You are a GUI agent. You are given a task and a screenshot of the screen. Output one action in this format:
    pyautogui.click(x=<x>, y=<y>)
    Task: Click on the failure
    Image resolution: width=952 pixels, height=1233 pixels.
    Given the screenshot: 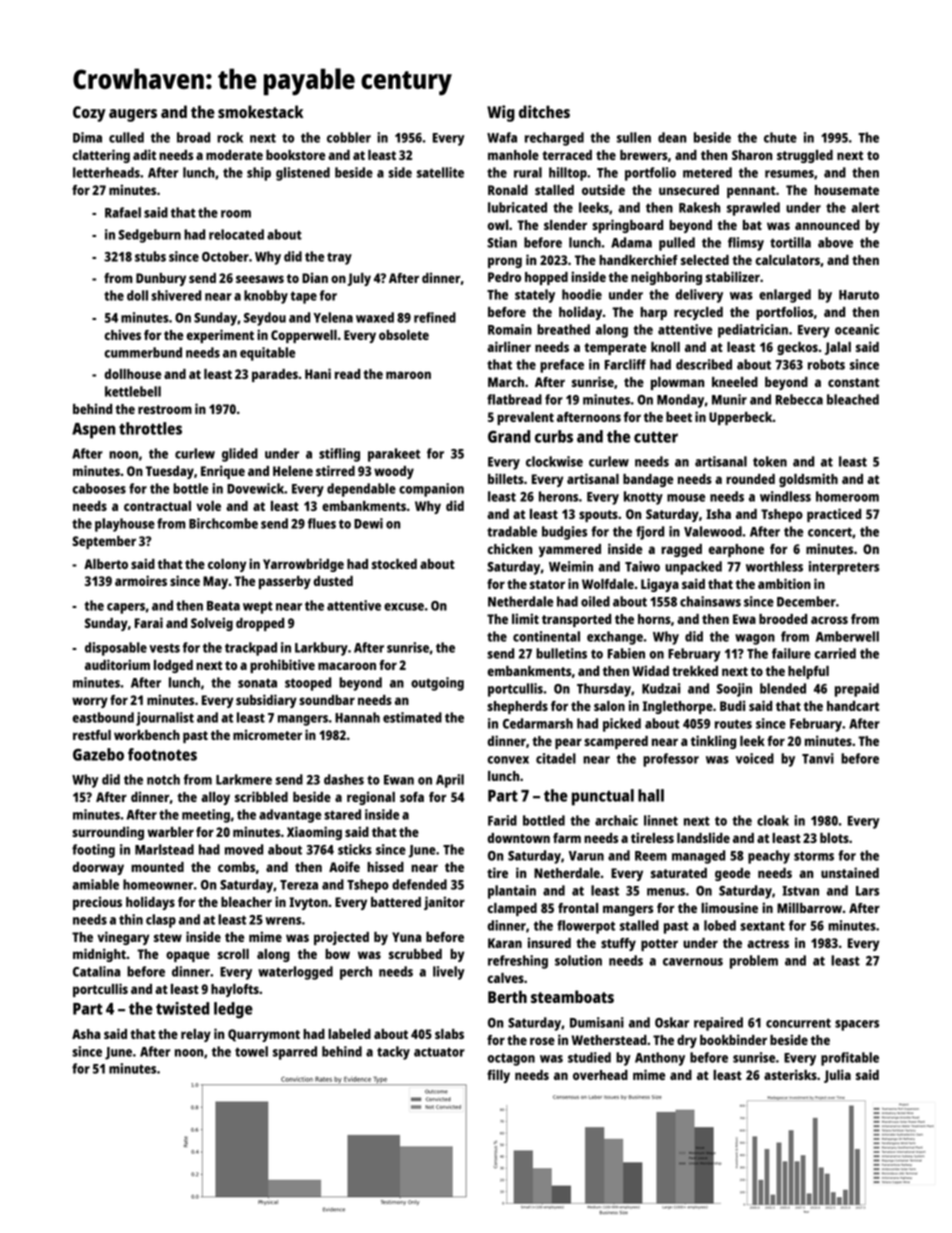 What is the action you would take?
    pyautogui.click(x=791, y=653)
